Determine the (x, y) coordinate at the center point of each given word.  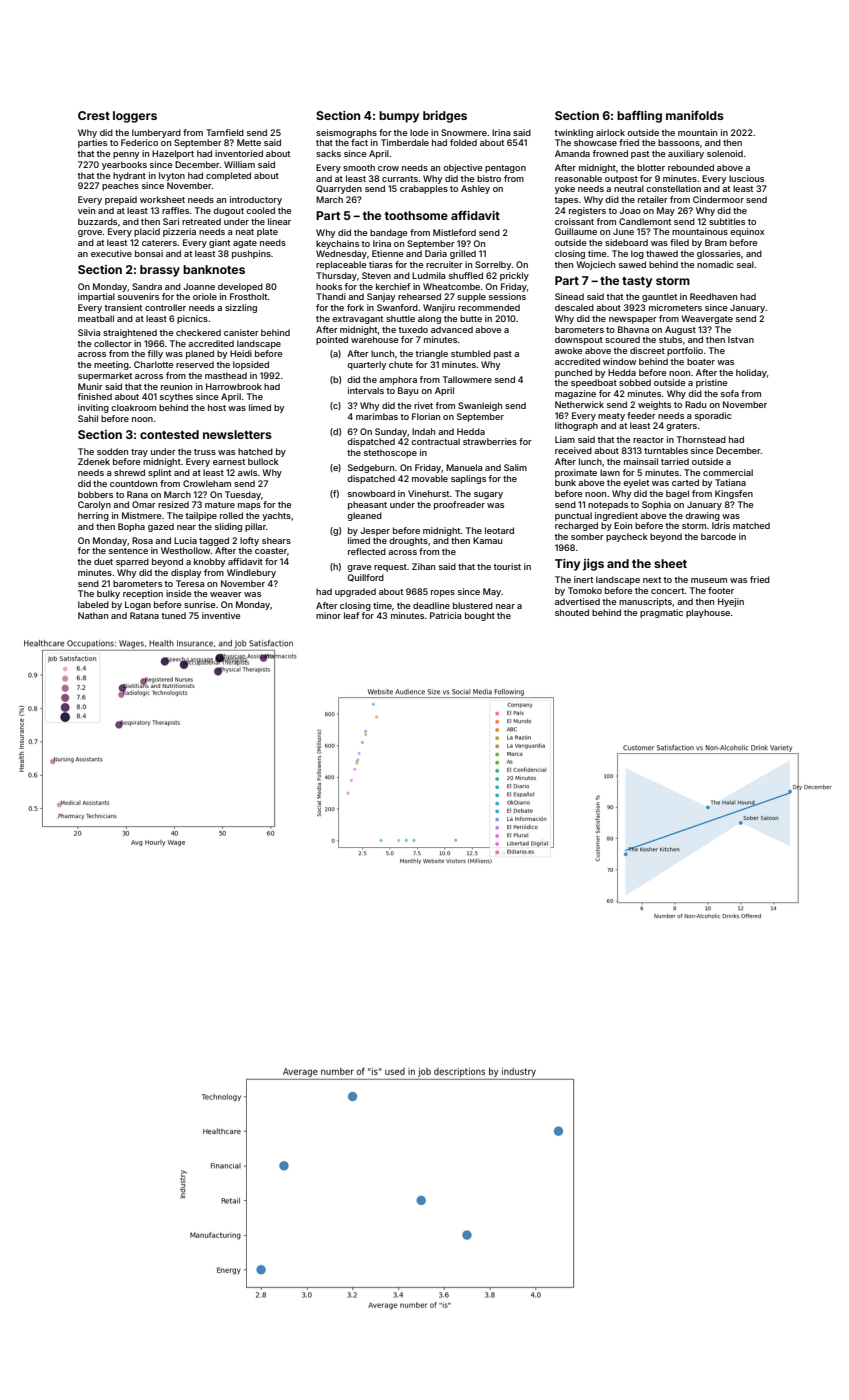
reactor (648, 440)
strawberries (490, 441)
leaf (351, 615)
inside (178, 593)
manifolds (695, 115)
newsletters (237, 434)
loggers (135, 117)
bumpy (399, 117)
